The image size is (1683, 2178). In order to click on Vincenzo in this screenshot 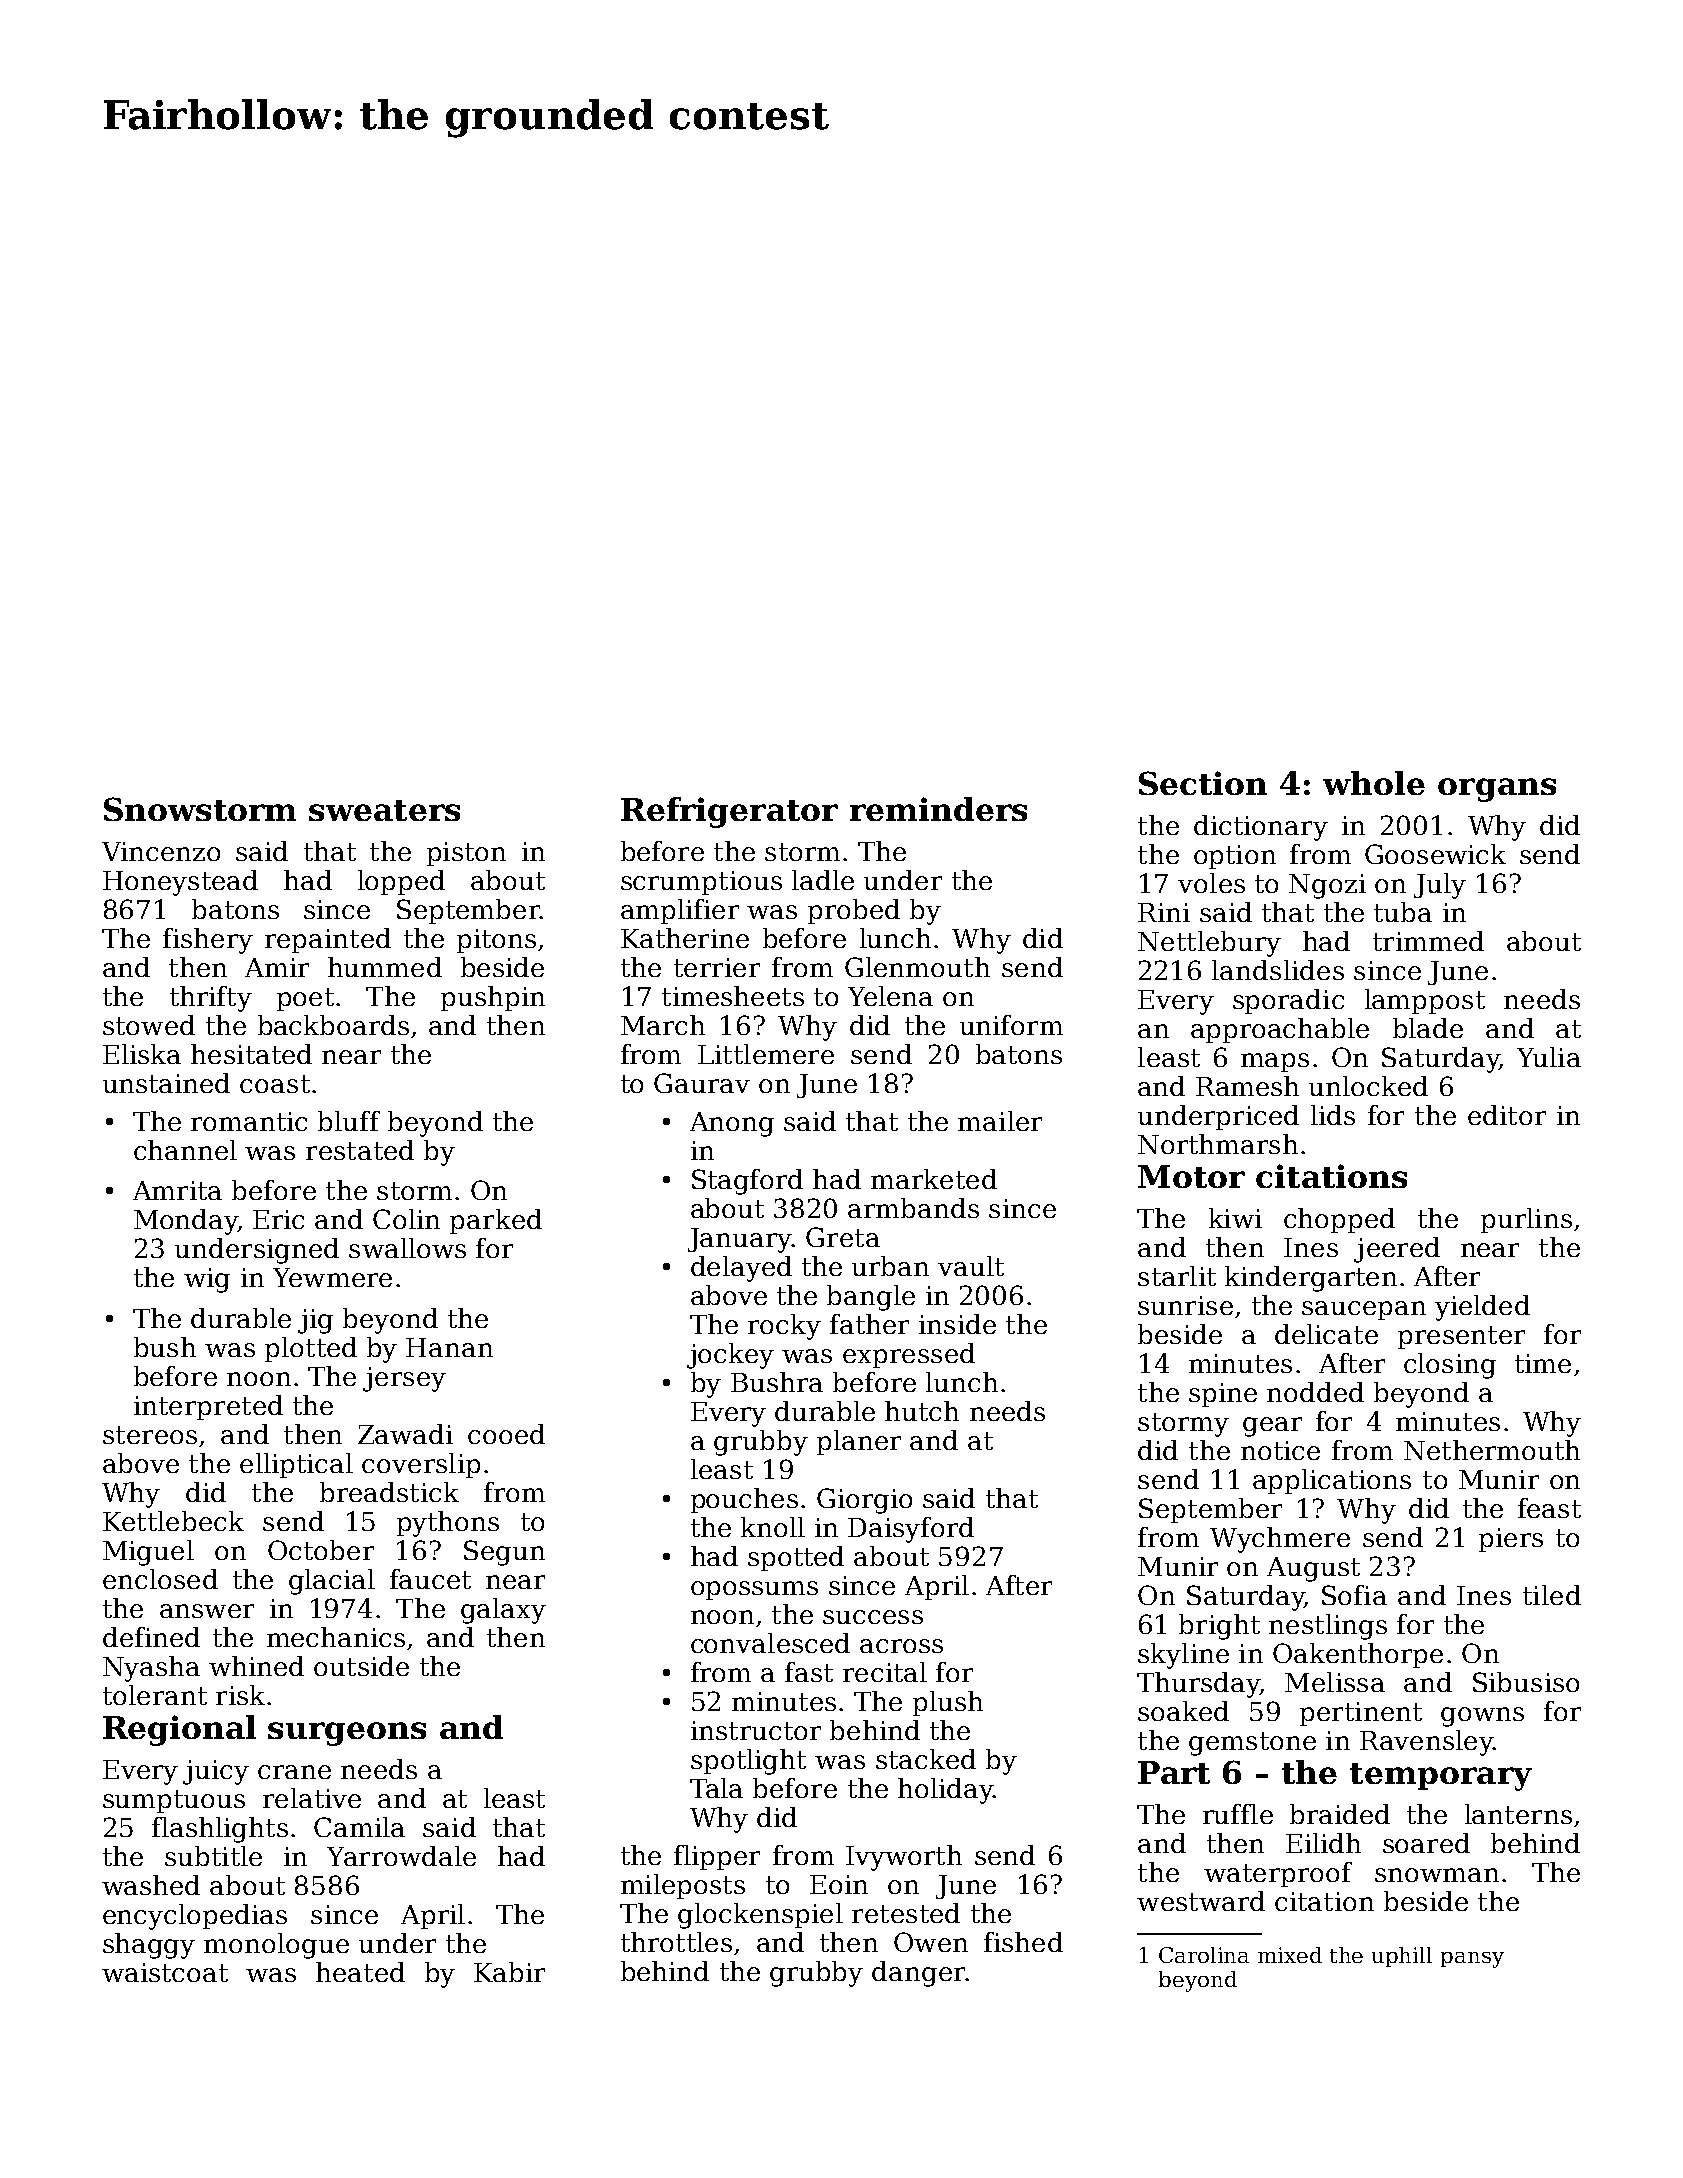, I will do `click(161, 851)`.
